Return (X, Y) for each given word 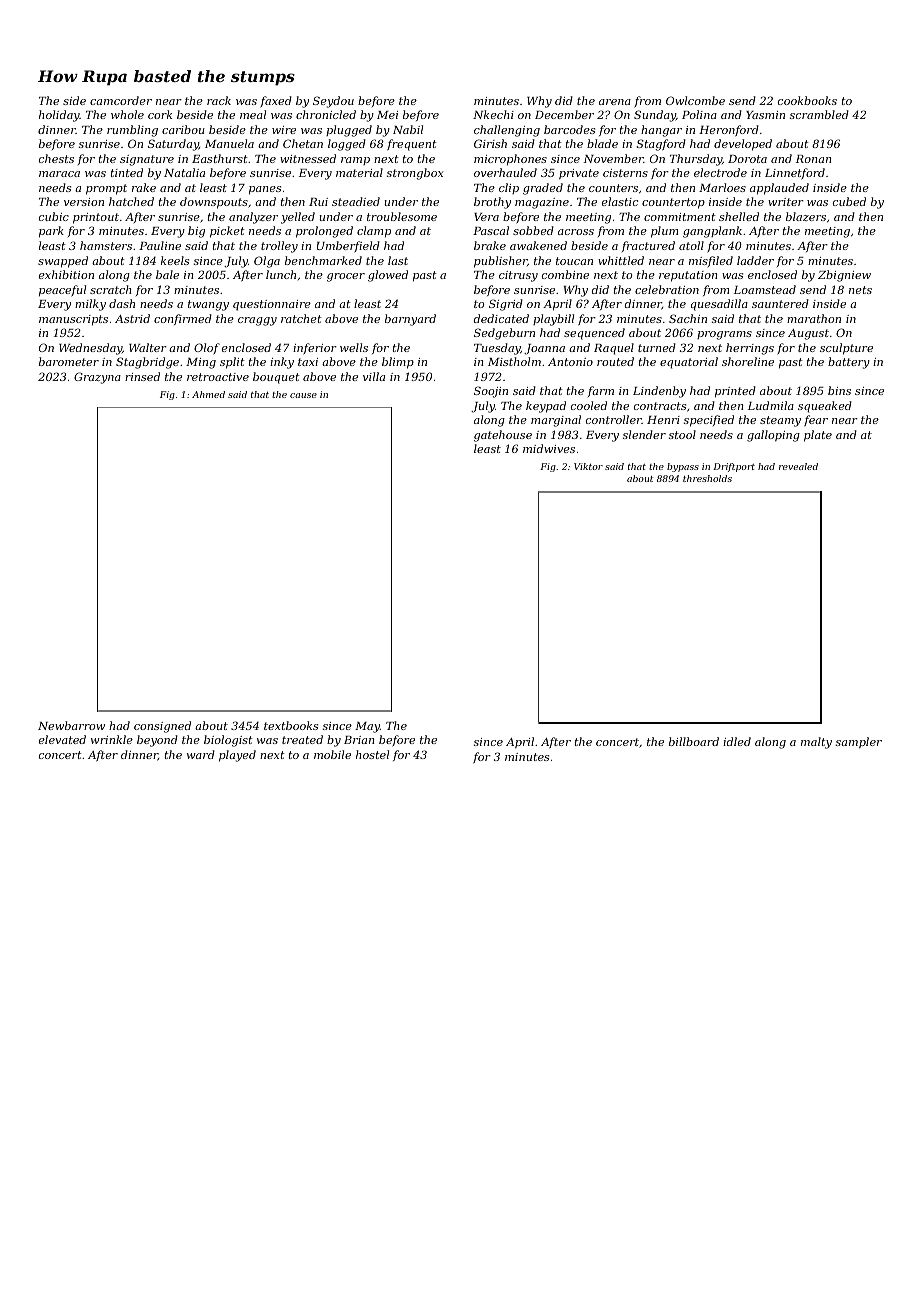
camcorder (121, 100)
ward (201, 754)
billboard (694, 741)
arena (615, 102)
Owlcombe (695, 100)
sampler (859, 743)
